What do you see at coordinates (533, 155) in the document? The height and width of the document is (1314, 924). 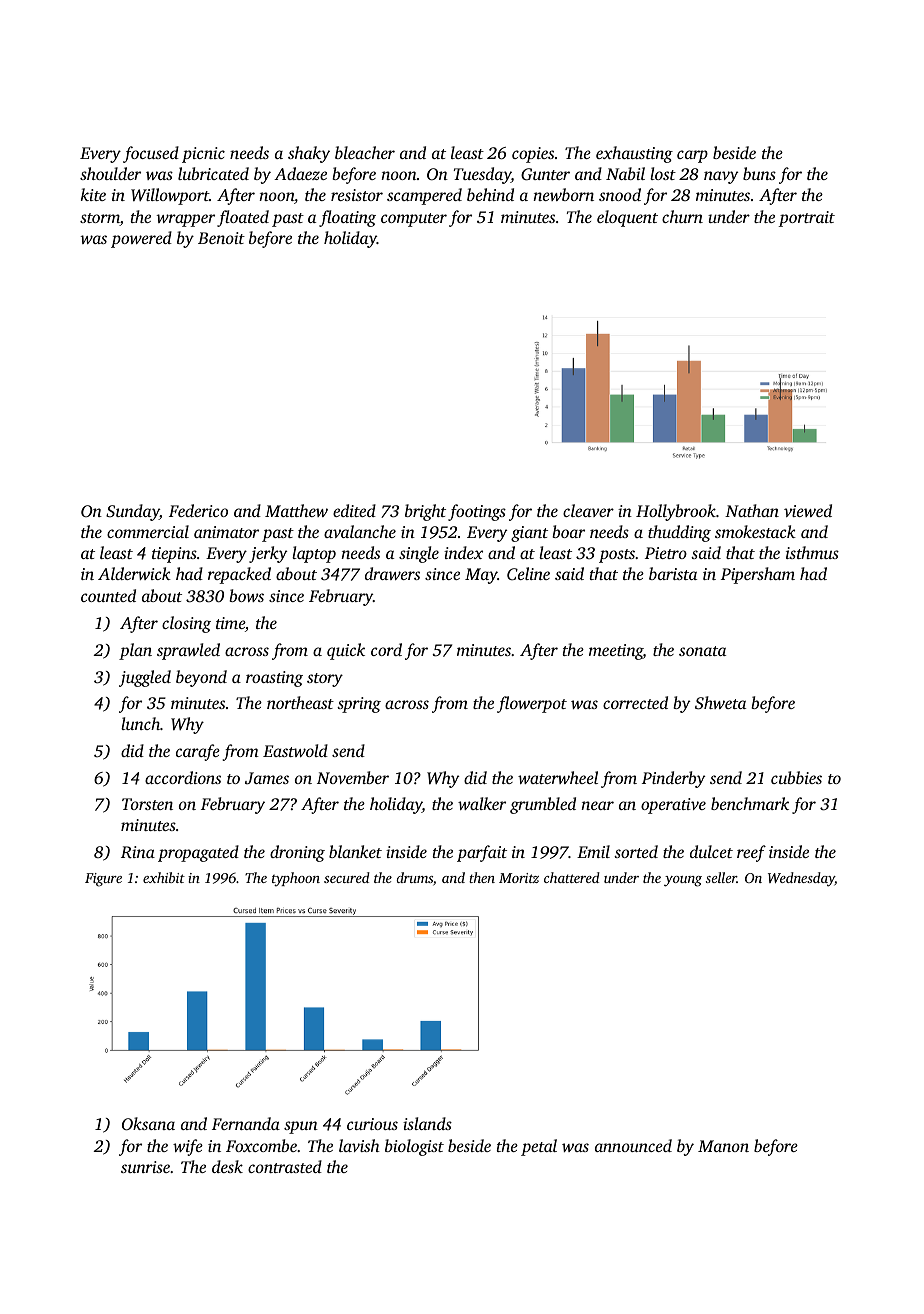 I see `copies` at bounding box center [533, 155].
